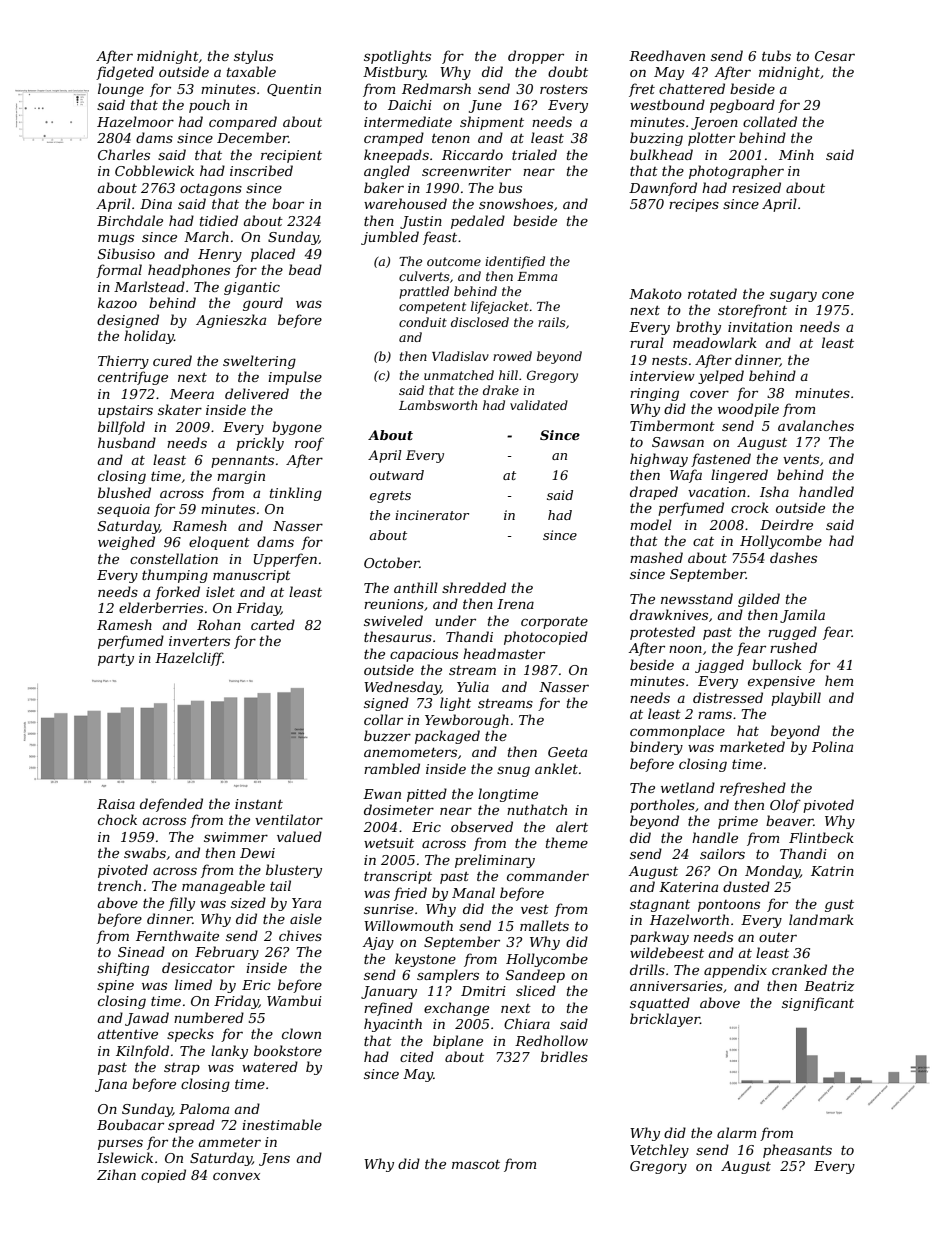  I want to click on cone, so click(838, 295).
